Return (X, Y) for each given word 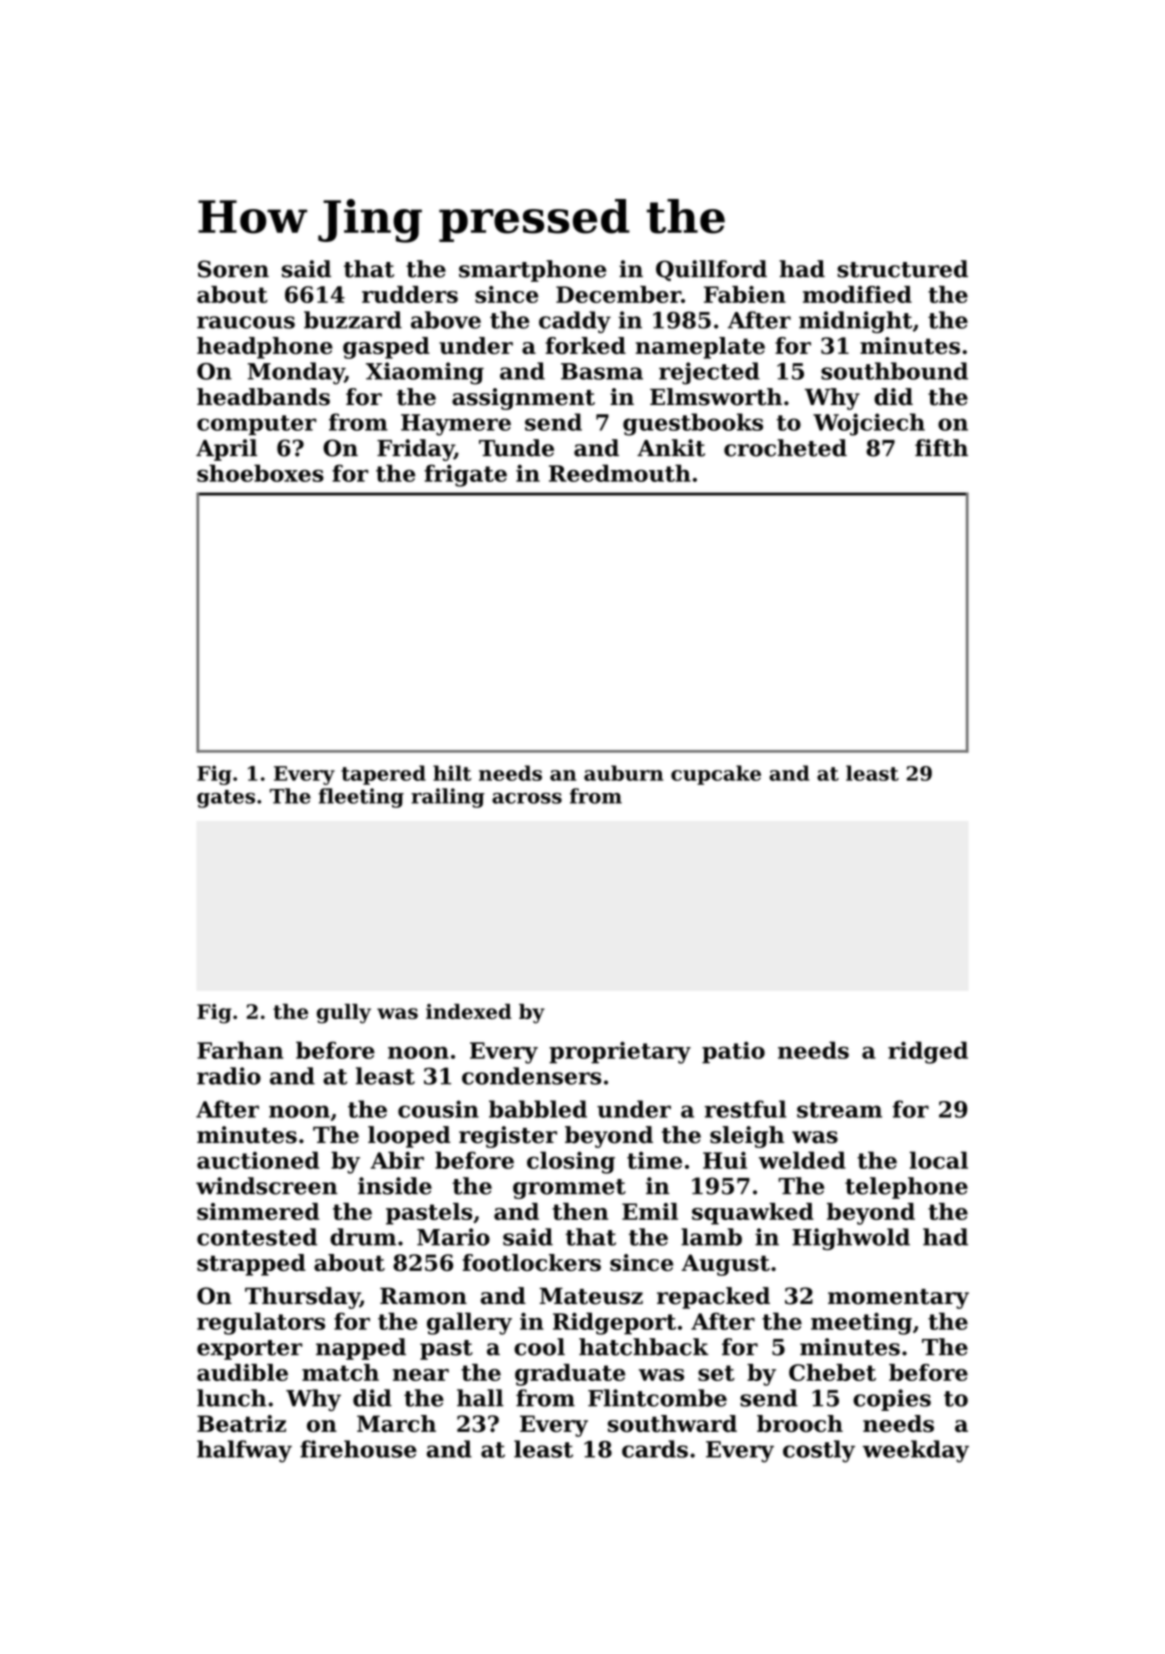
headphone (265, 348)
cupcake (716, 775)
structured (902, 269)
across (527, 798)
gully (344, 1014)
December (618, 294)
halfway (244, 1451)
